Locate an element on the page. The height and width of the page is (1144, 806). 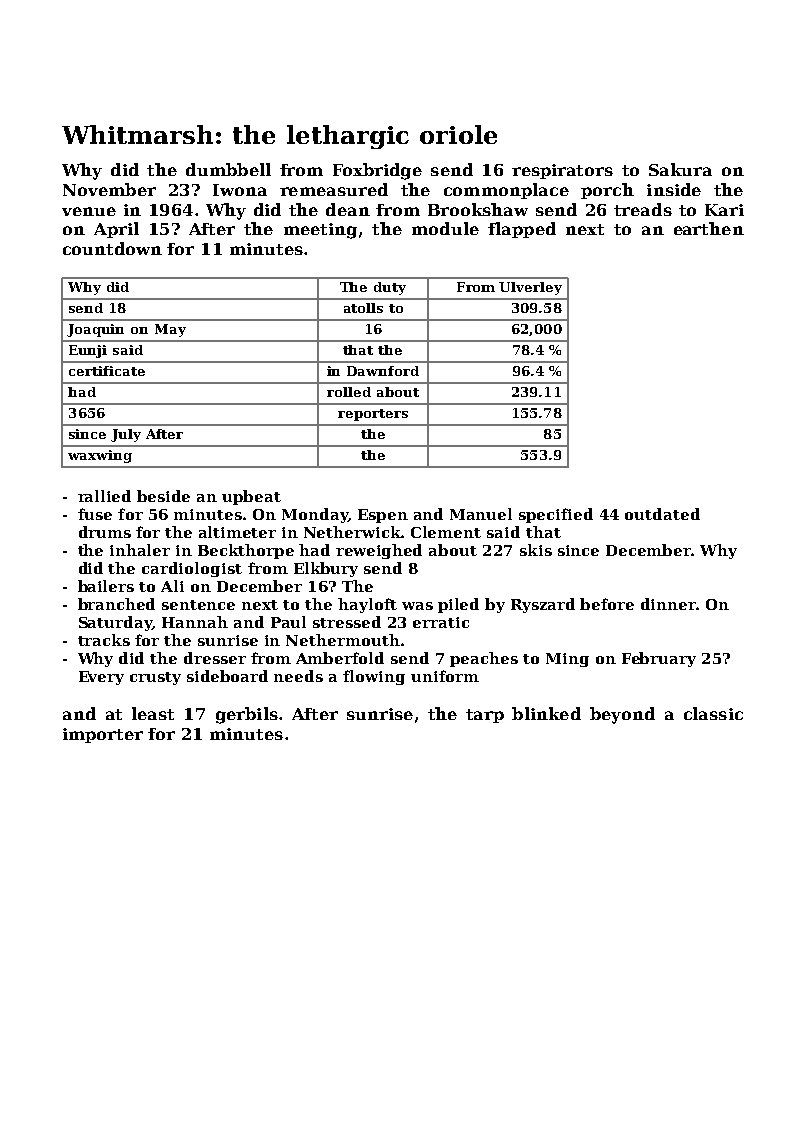
tarp is located at coordinates (485, 716).
